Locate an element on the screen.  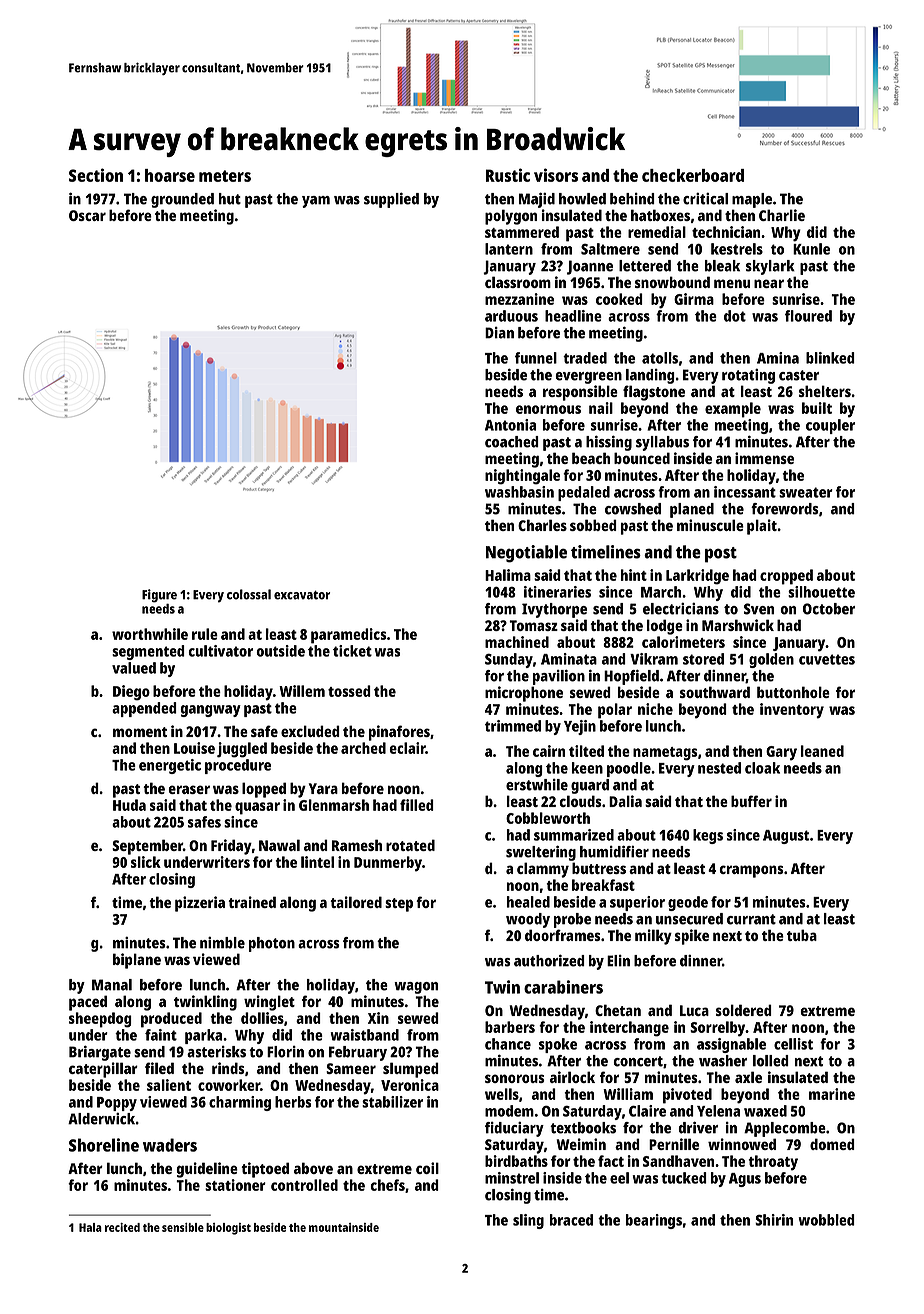
Nawal is located at coordinates (279, 845).
